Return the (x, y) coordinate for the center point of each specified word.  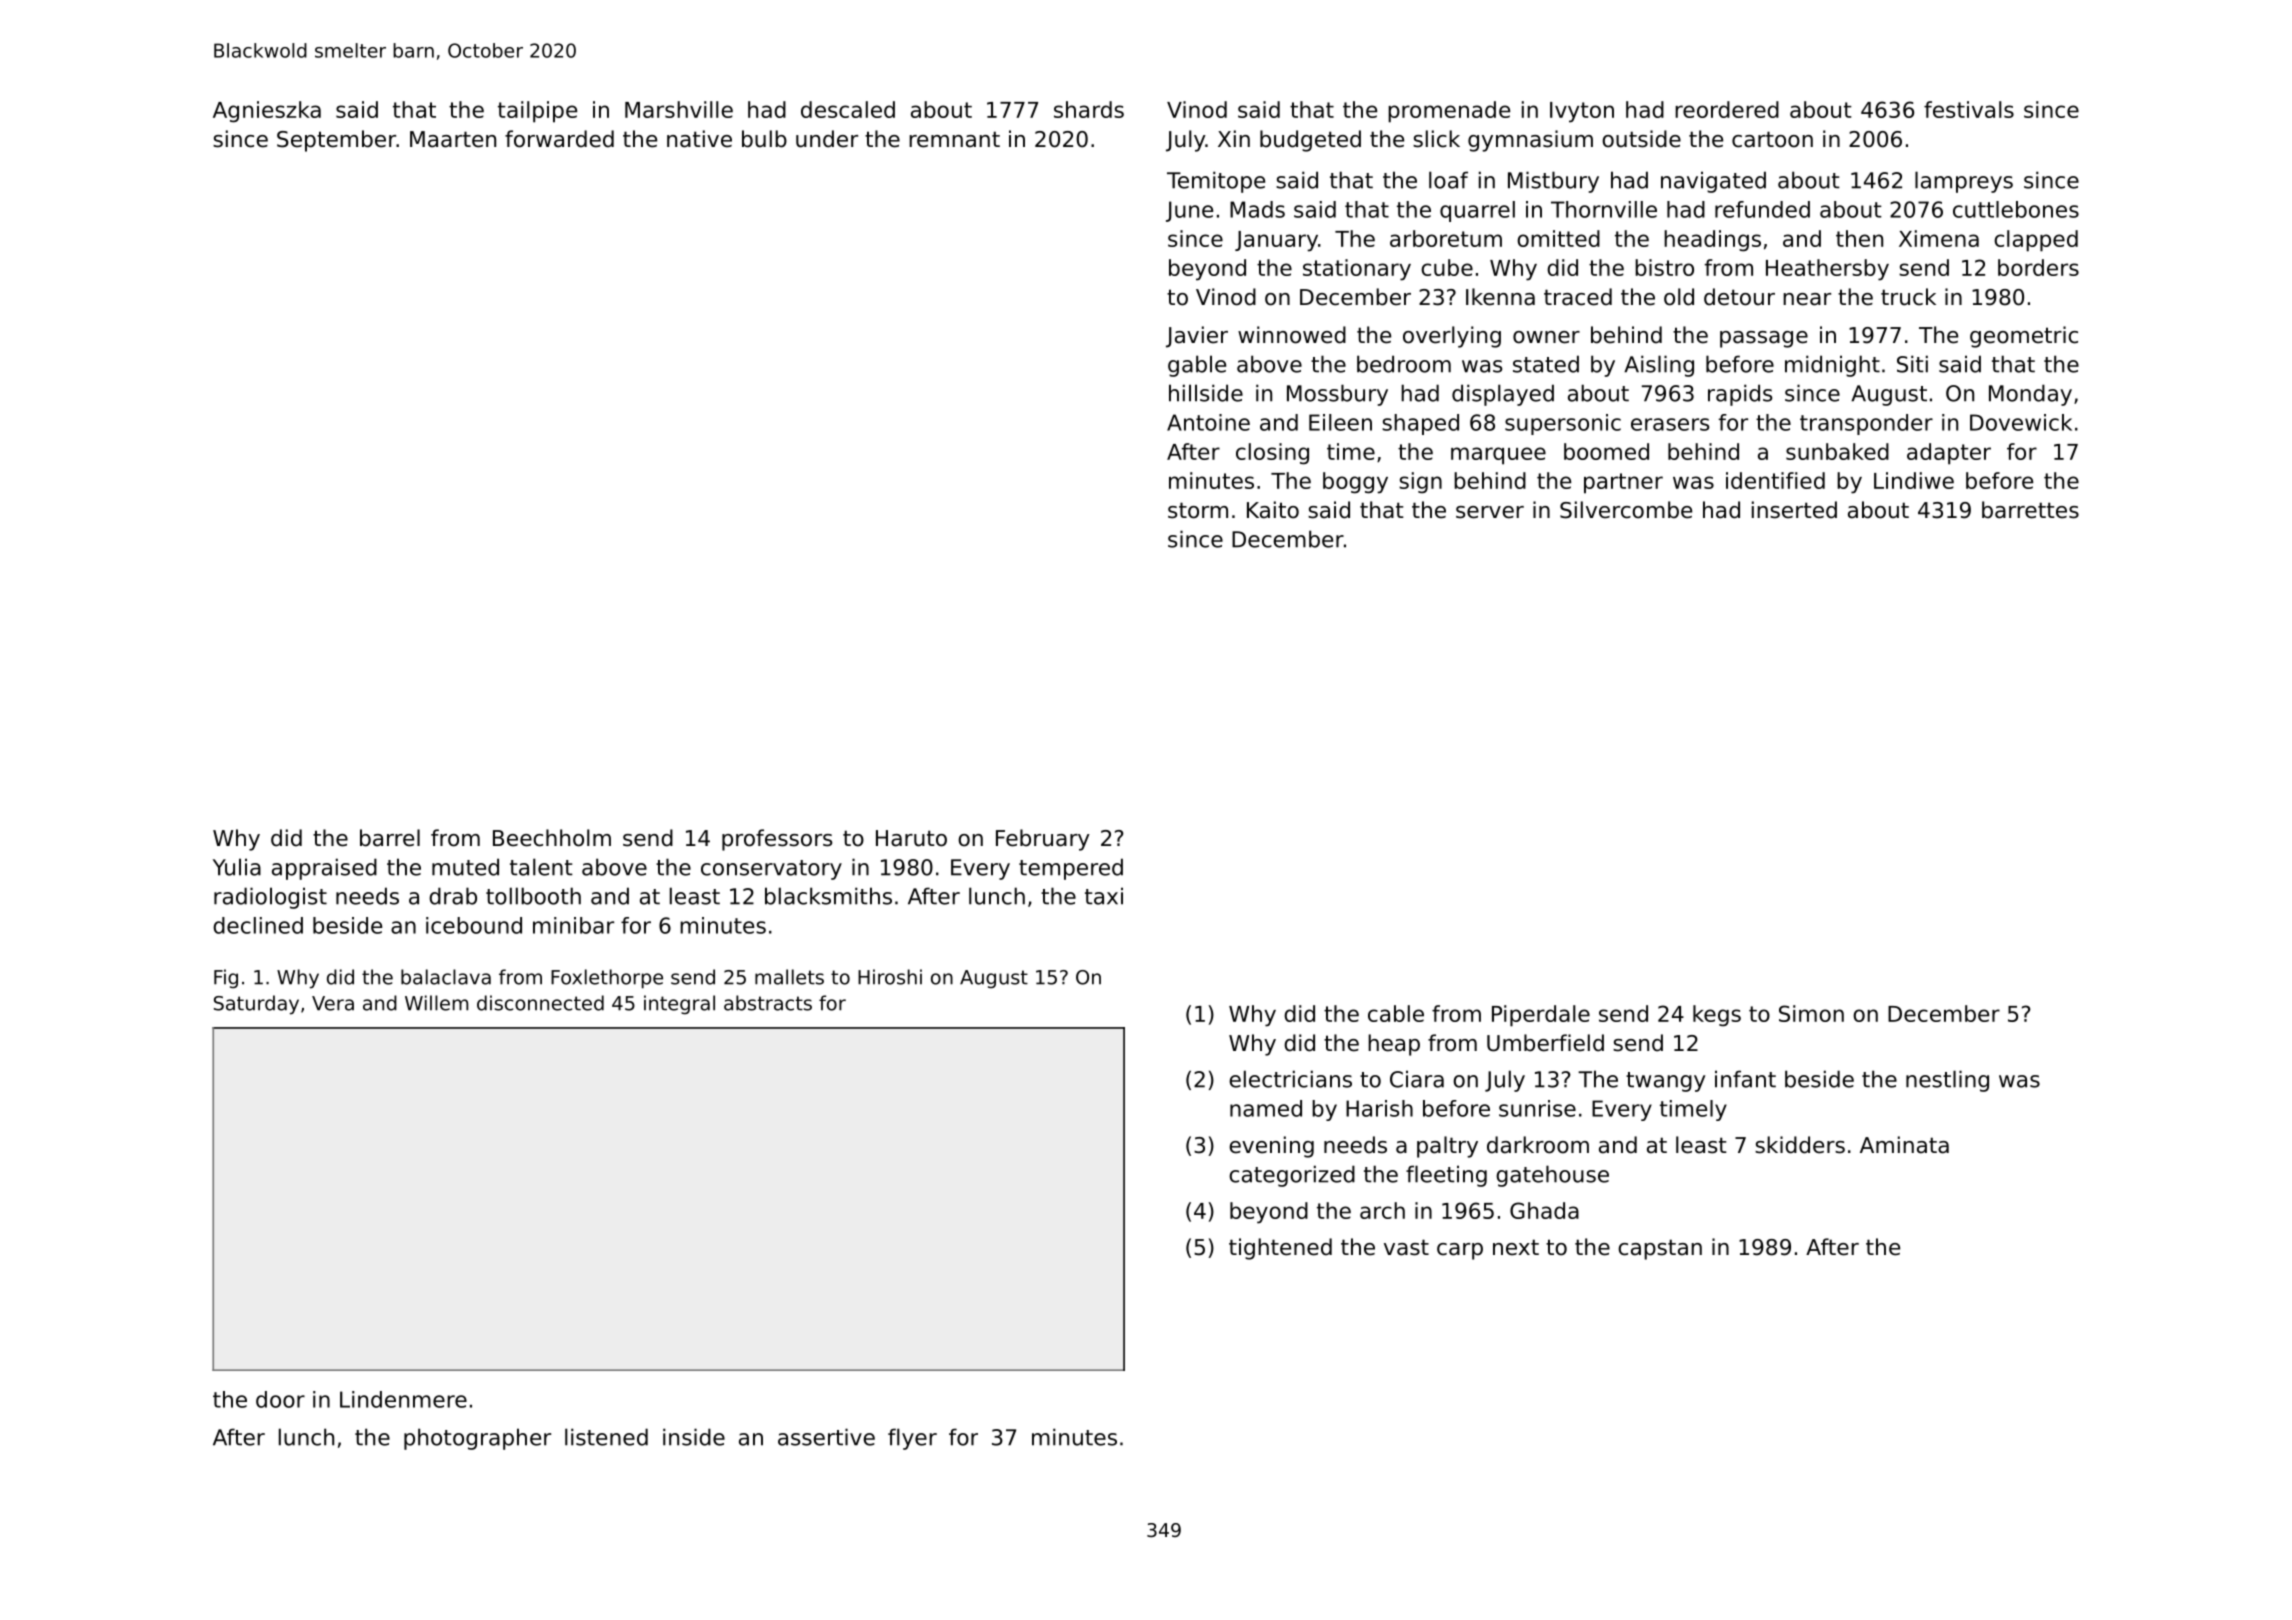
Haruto (911, 838)
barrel (390, 838)
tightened (1280, 1249)
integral (679, 1004)
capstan (1660, 1249)
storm (1198, 510)
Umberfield (1545, 1043)
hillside (1206, 393)
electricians (1290, 1079)
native (699, 139)
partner (1623, 483)
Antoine (1208, 422)
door (280, 1399)
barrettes (2030, 510)
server (1490, 512)
